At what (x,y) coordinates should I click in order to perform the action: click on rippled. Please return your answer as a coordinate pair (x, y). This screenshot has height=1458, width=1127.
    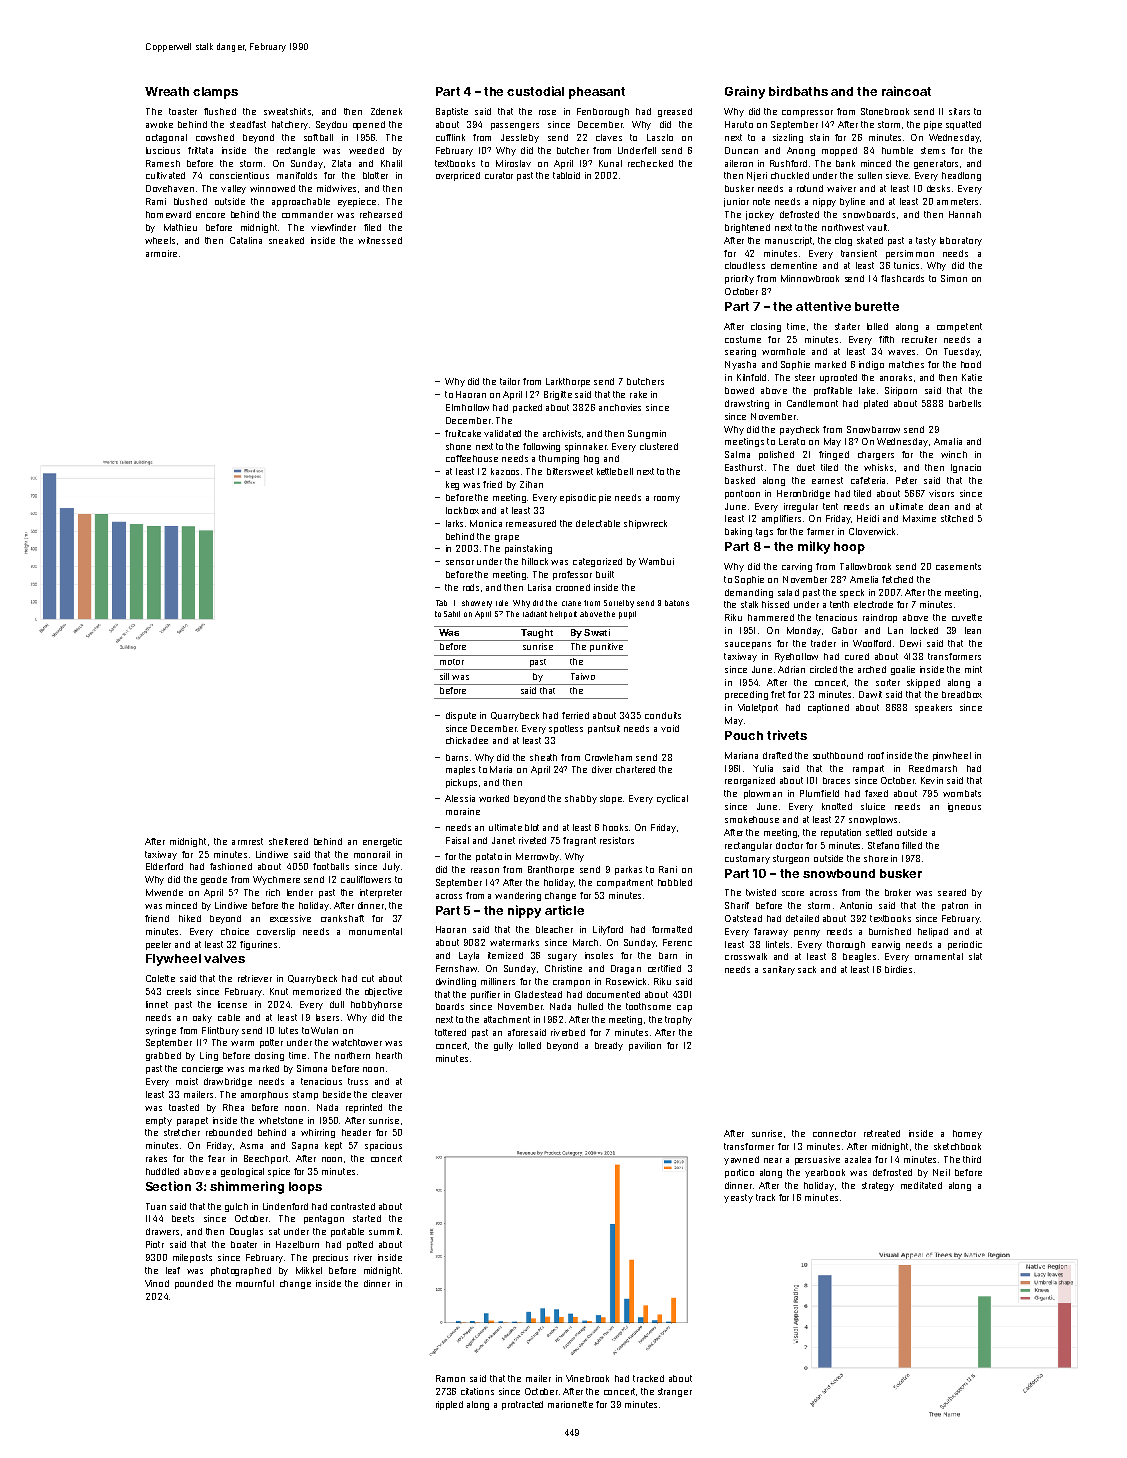
    Looking at the image, I should click on (449, 1405).
